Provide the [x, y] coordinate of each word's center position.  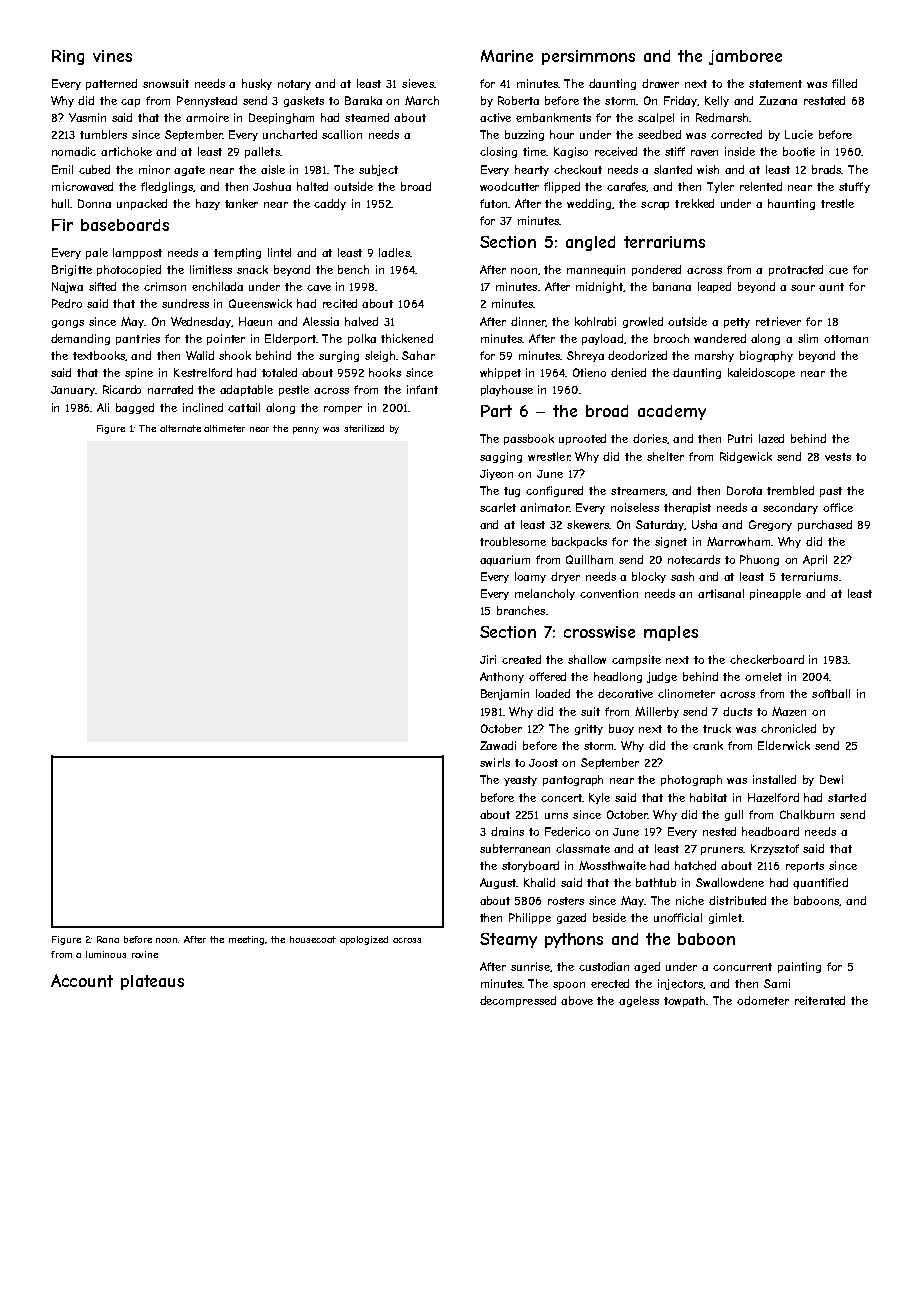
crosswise [599, 632]
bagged [135, 408]
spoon [569, 986]
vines [112, 56]
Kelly [717, 101]
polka [362, 339]
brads [827, 169]
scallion [342, 134]
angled [590, 243]
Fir [62, 225]
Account [82, 980]
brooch [671, 338]
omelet [763, 676]
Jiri [488, 659]
